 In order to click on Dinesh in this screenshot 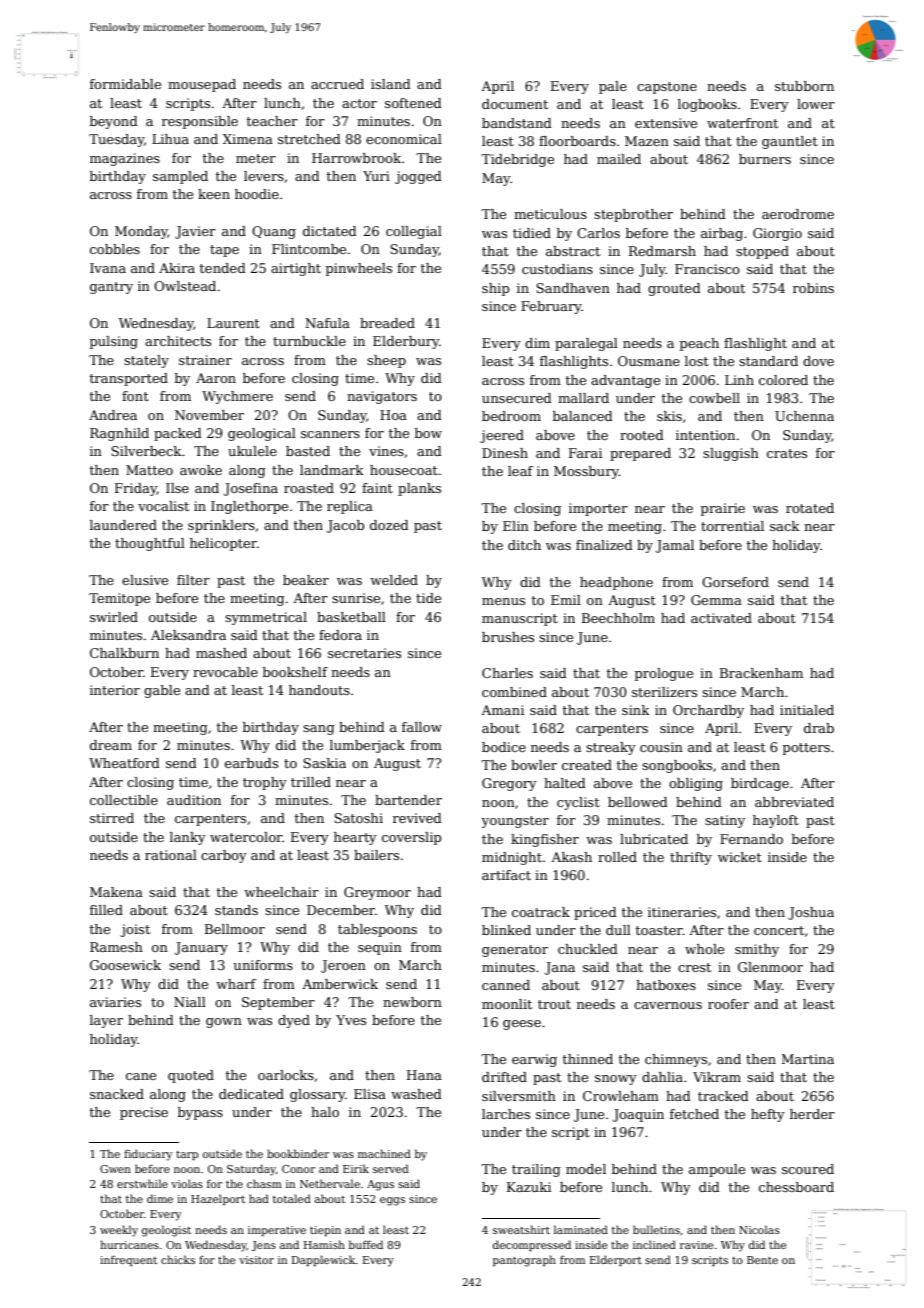, I will do `click(505, 453)`.
